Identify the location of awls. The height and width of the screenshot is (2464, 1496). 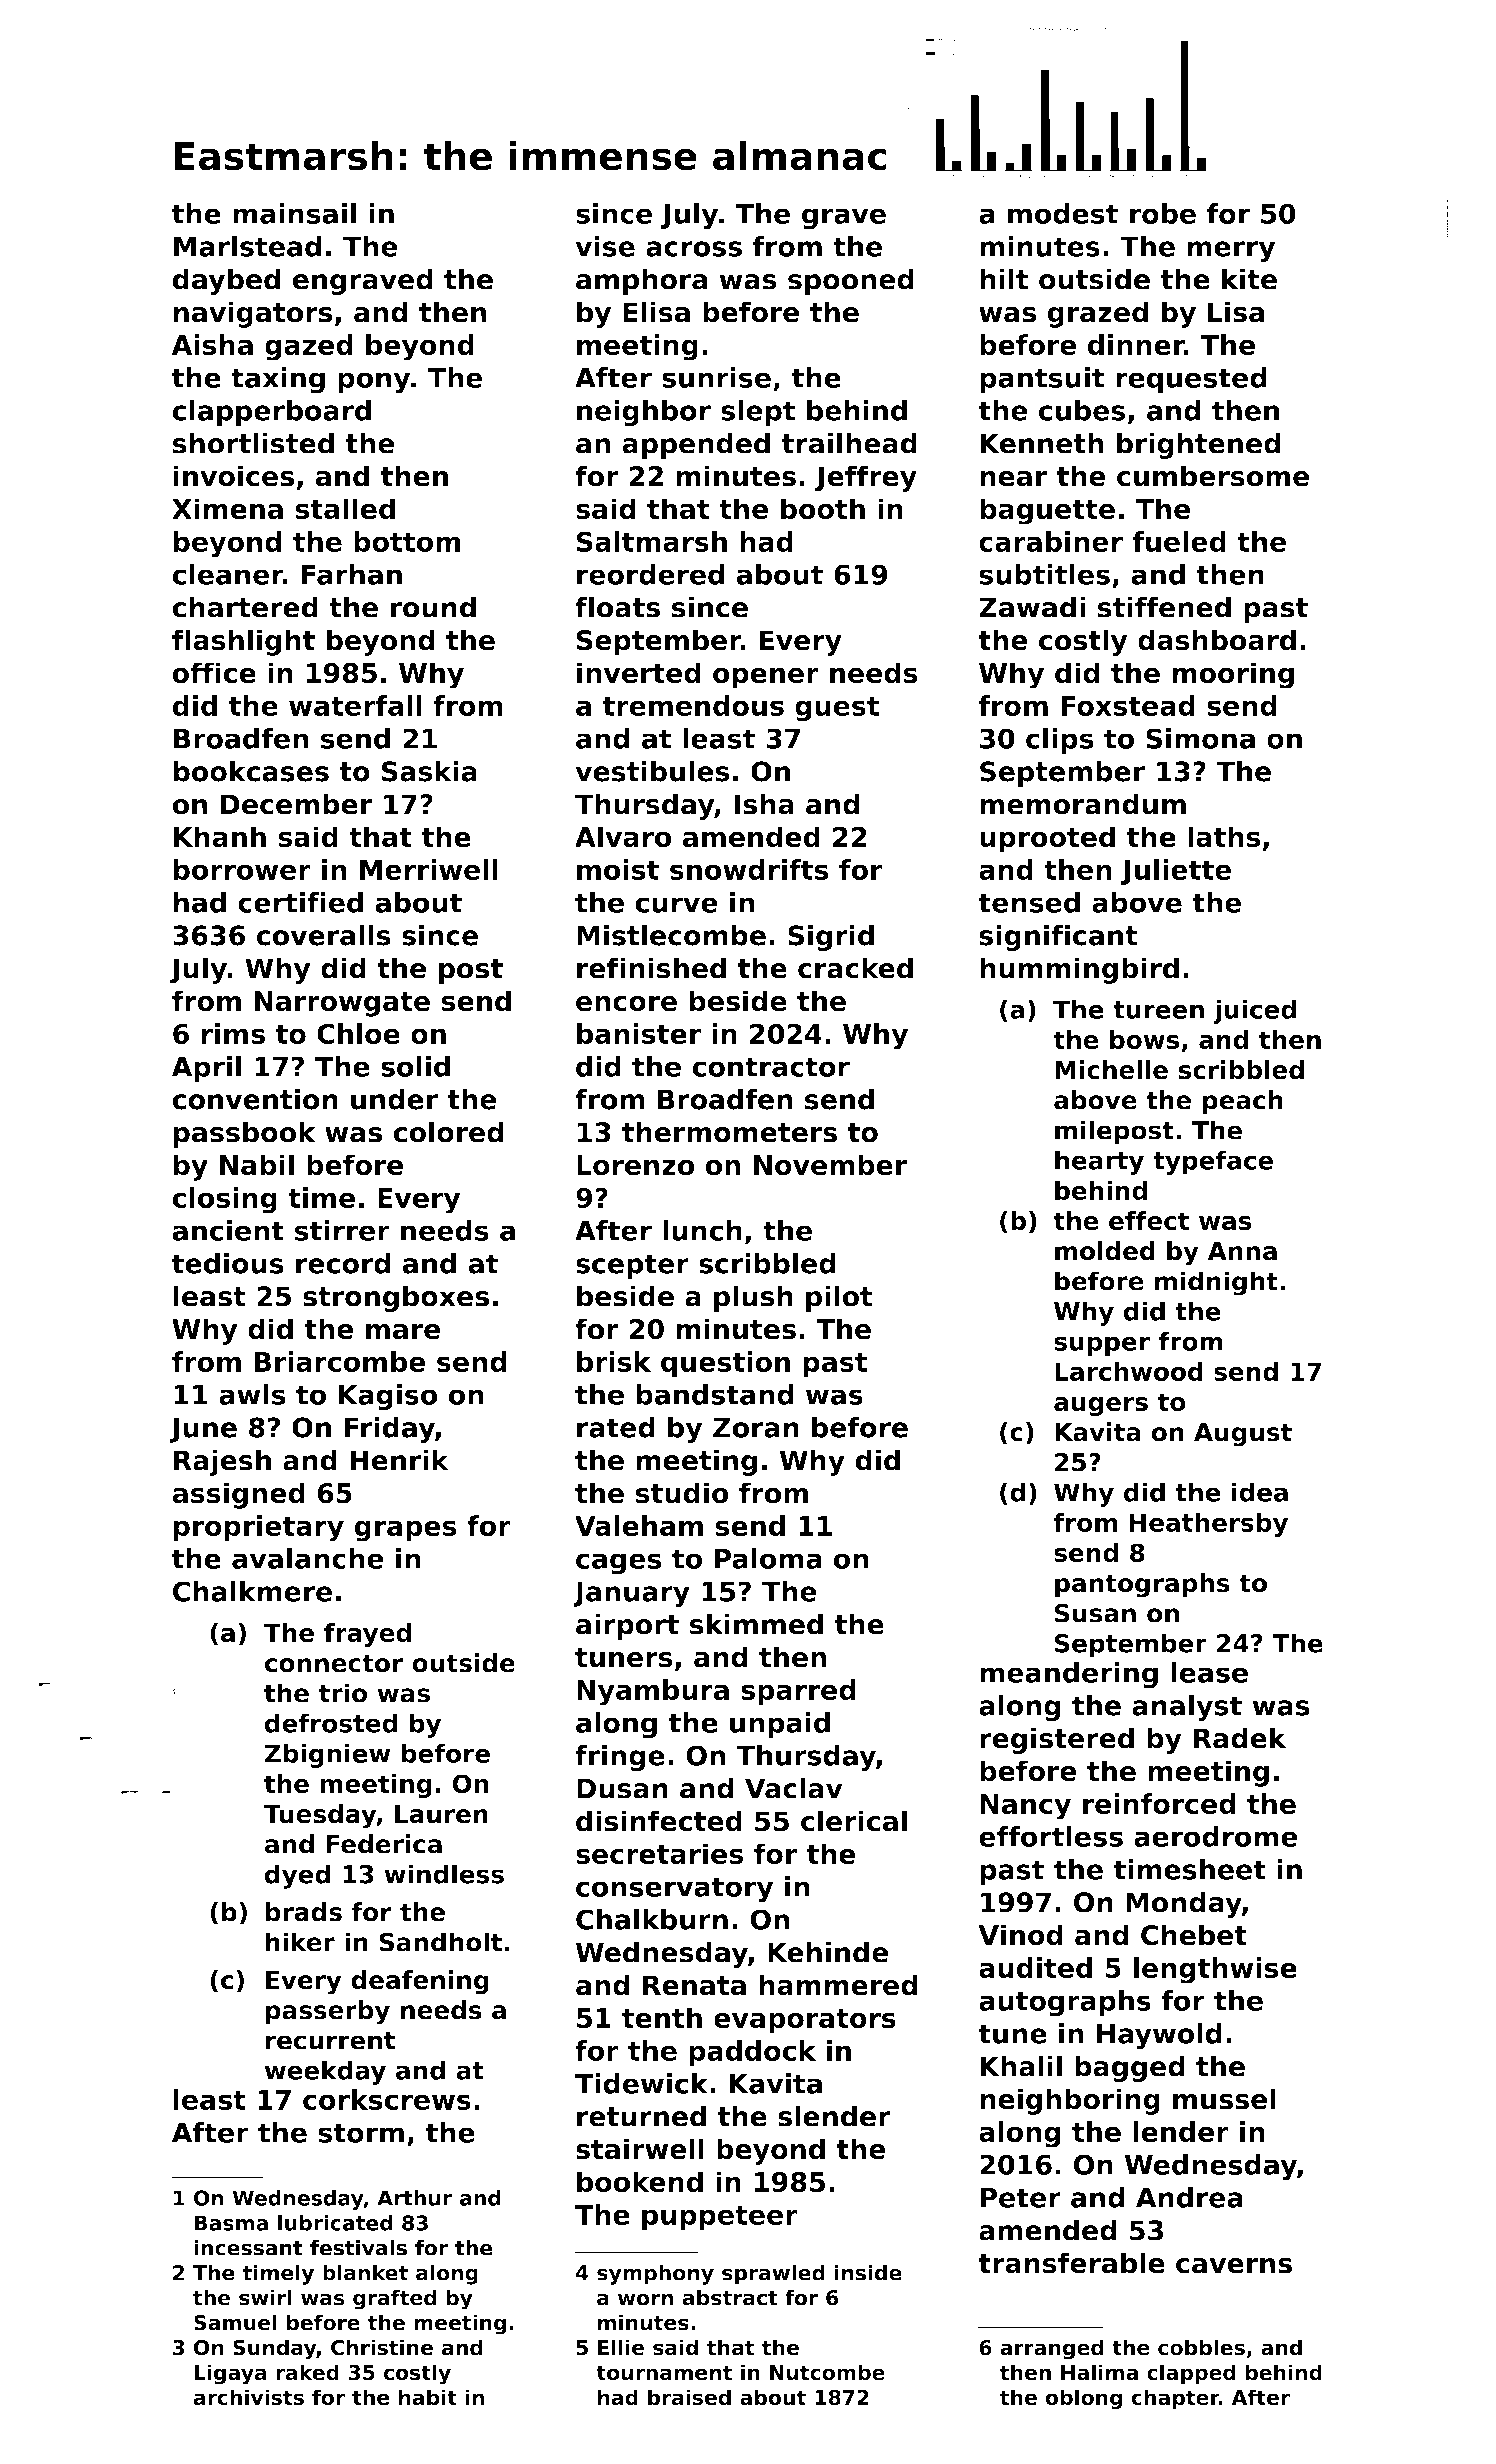
(252, 1394).
